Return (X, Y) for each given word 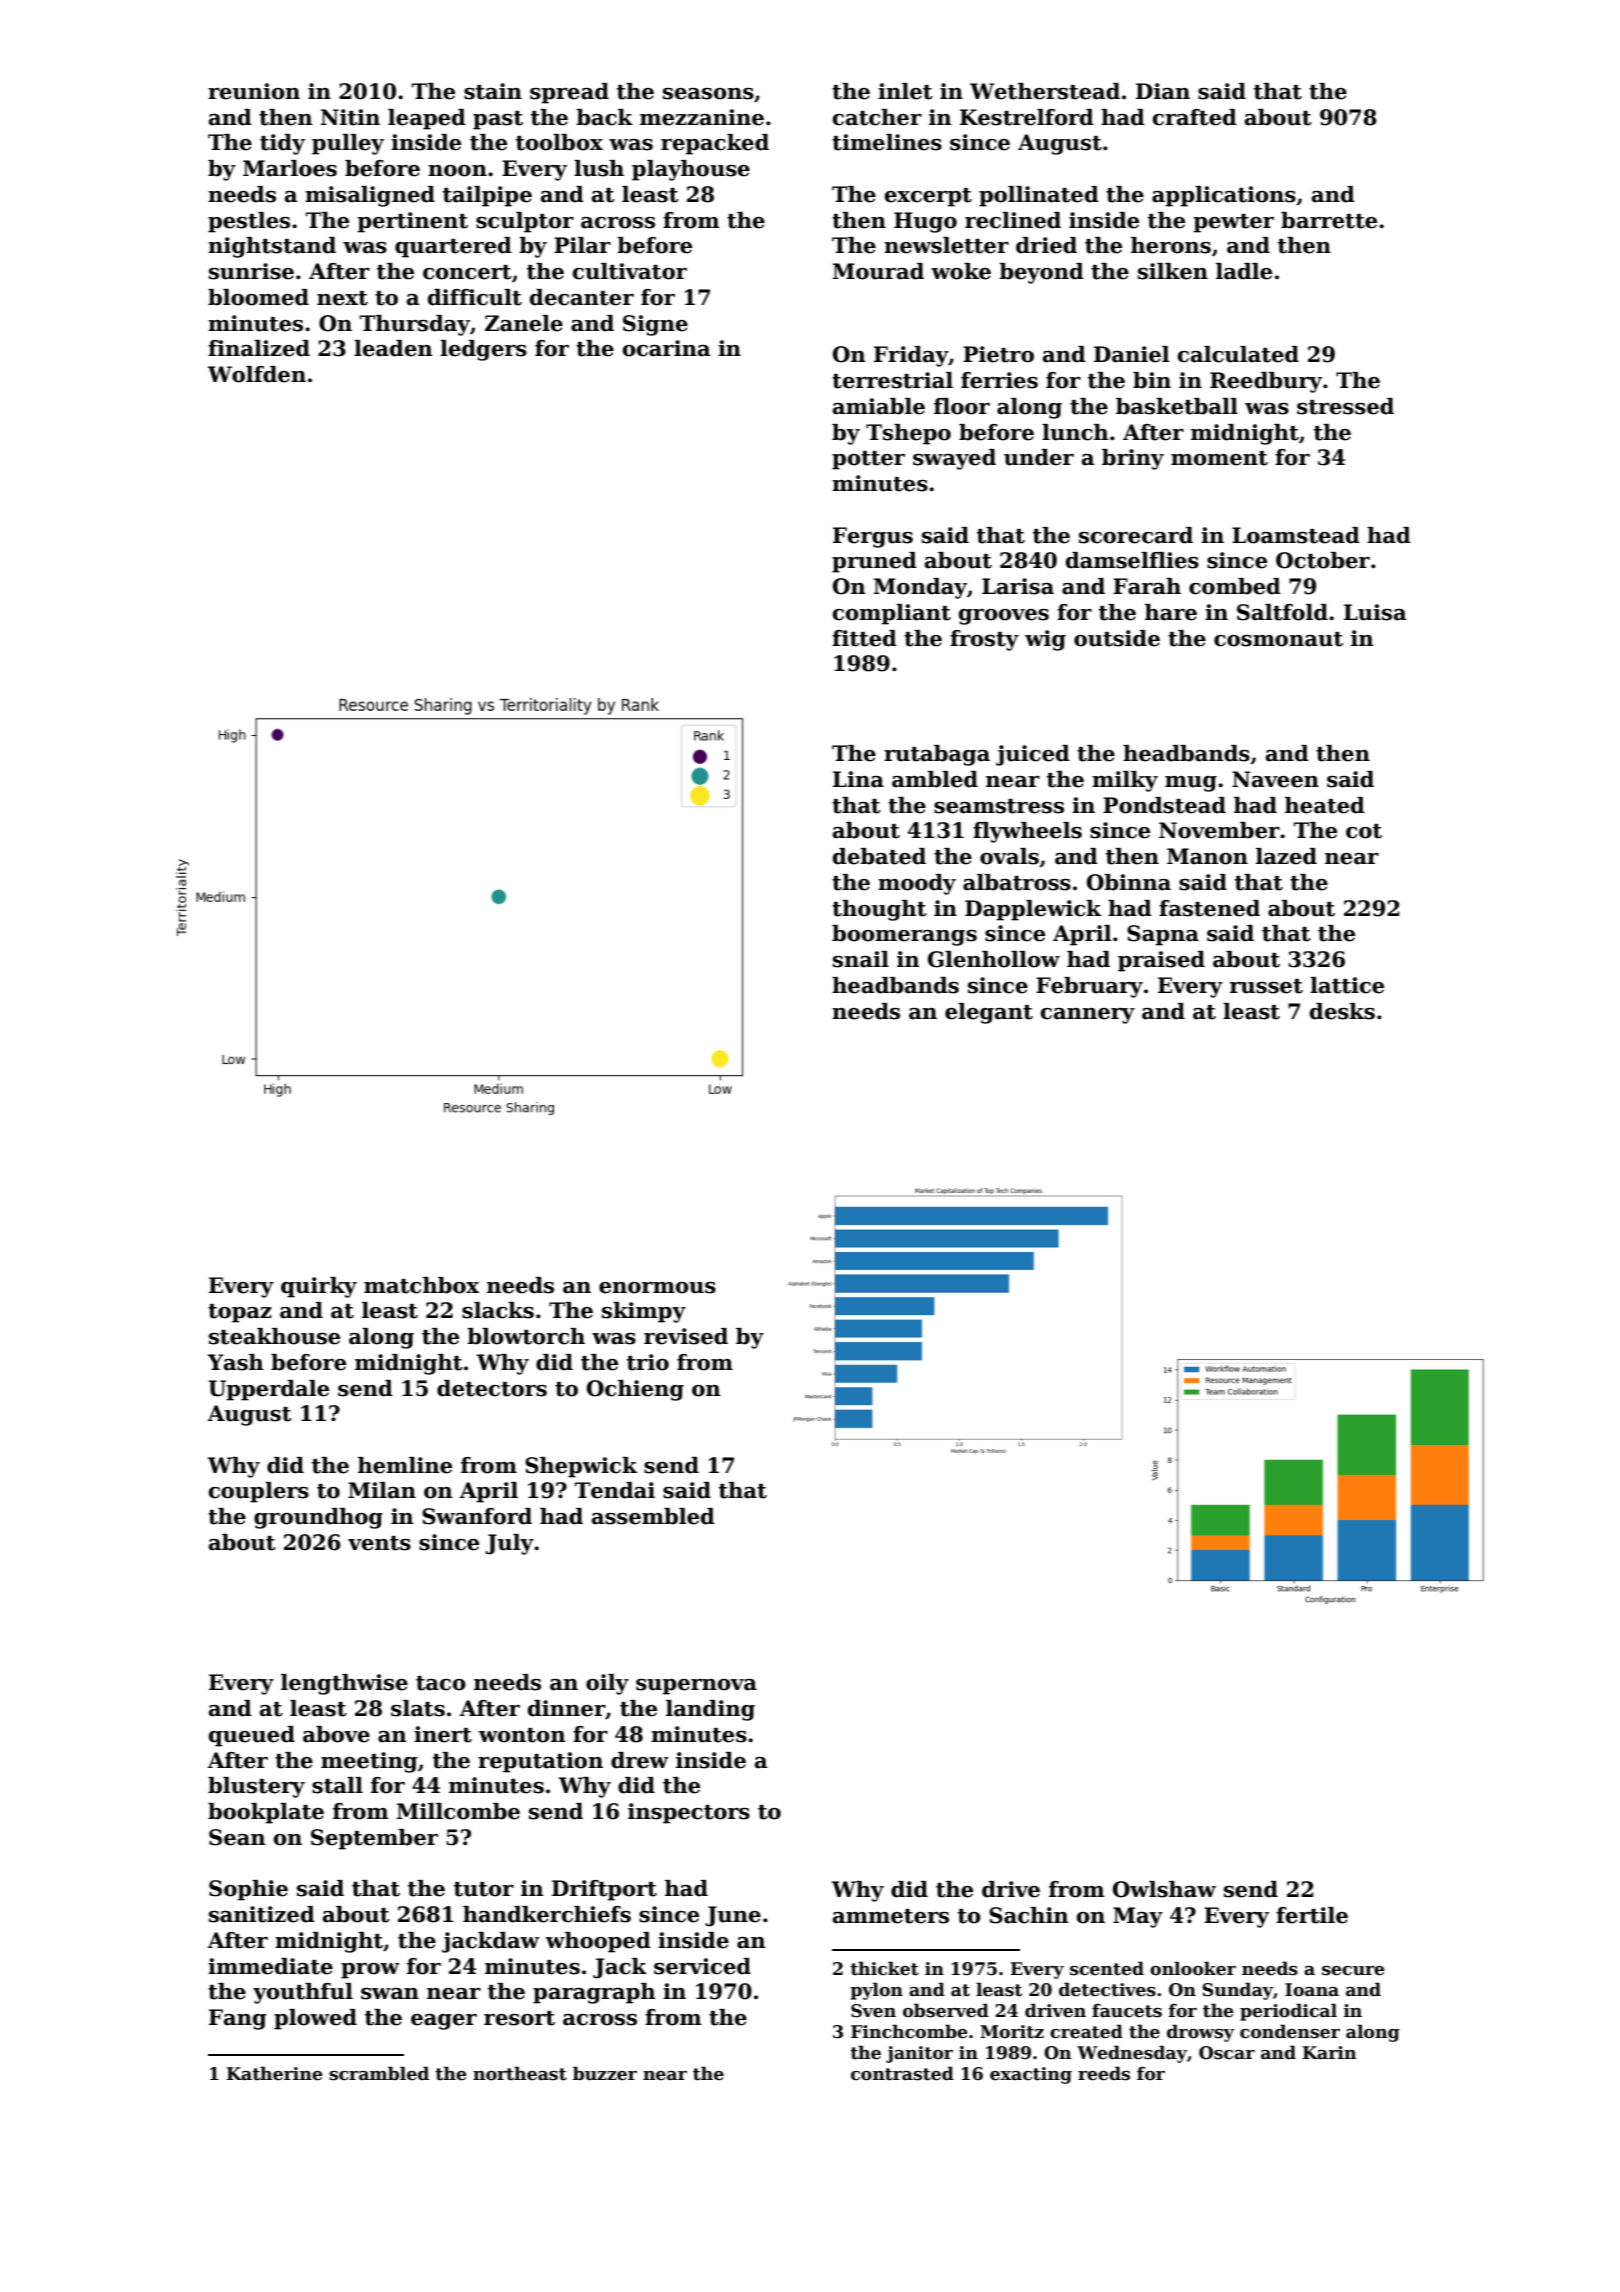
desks (1342, 1011)
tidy (282, 144)
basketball (1177, 406)
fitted (864, 638)
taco (441, 1683)
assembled (653, 1516)
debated (879, 856)
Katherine (274, 2073)
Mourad (878, 271)
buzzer (605, 2073)
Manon (1207, 856)
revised (686, 1336)
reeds (1104, 2073)
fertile (1312, 1915)
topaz (240, 1313)
